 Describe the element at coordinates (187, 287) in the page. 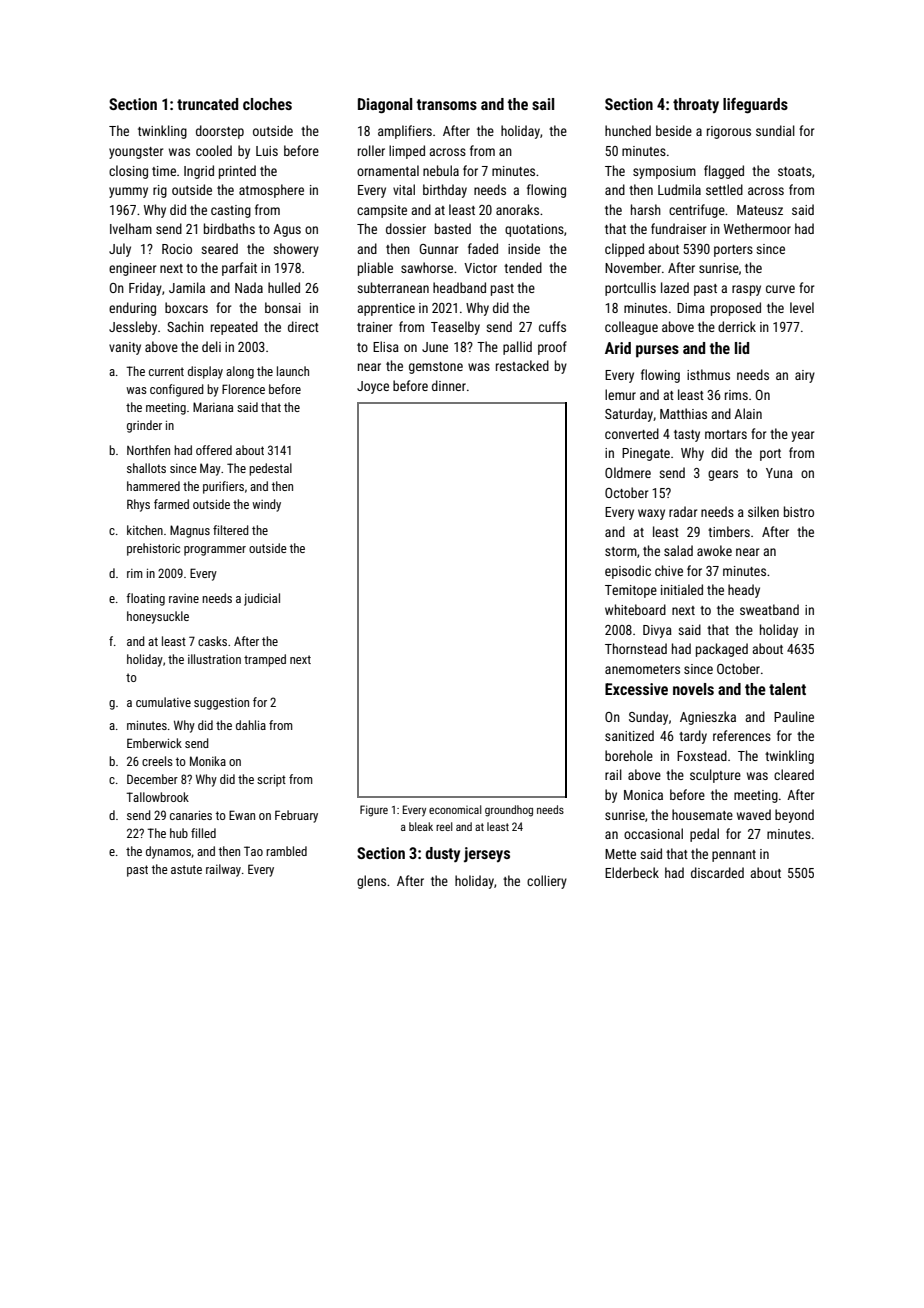

I see `Jamila` at that location.
